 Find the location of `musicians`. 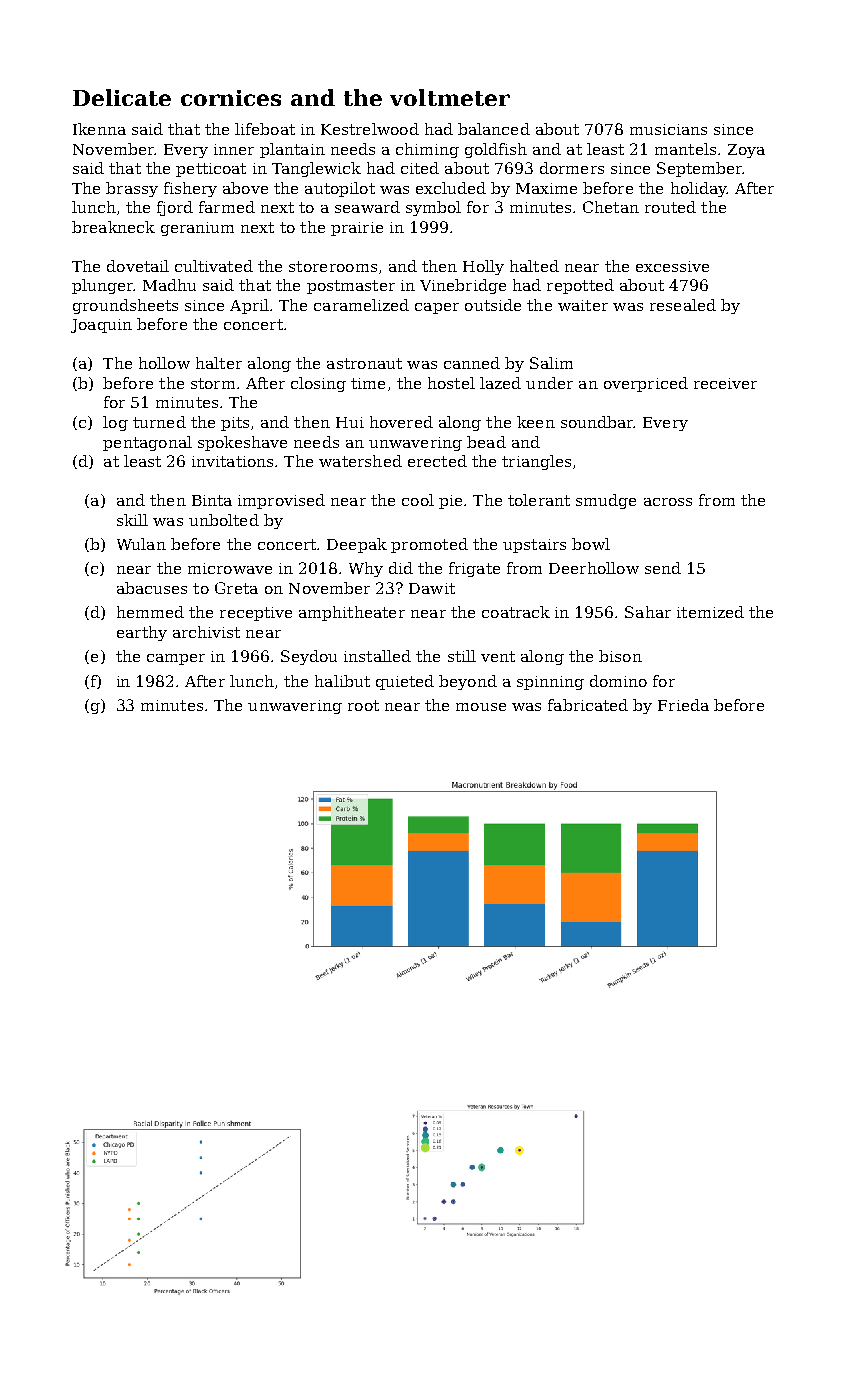

musicians is located at coordinates (668, 129).
